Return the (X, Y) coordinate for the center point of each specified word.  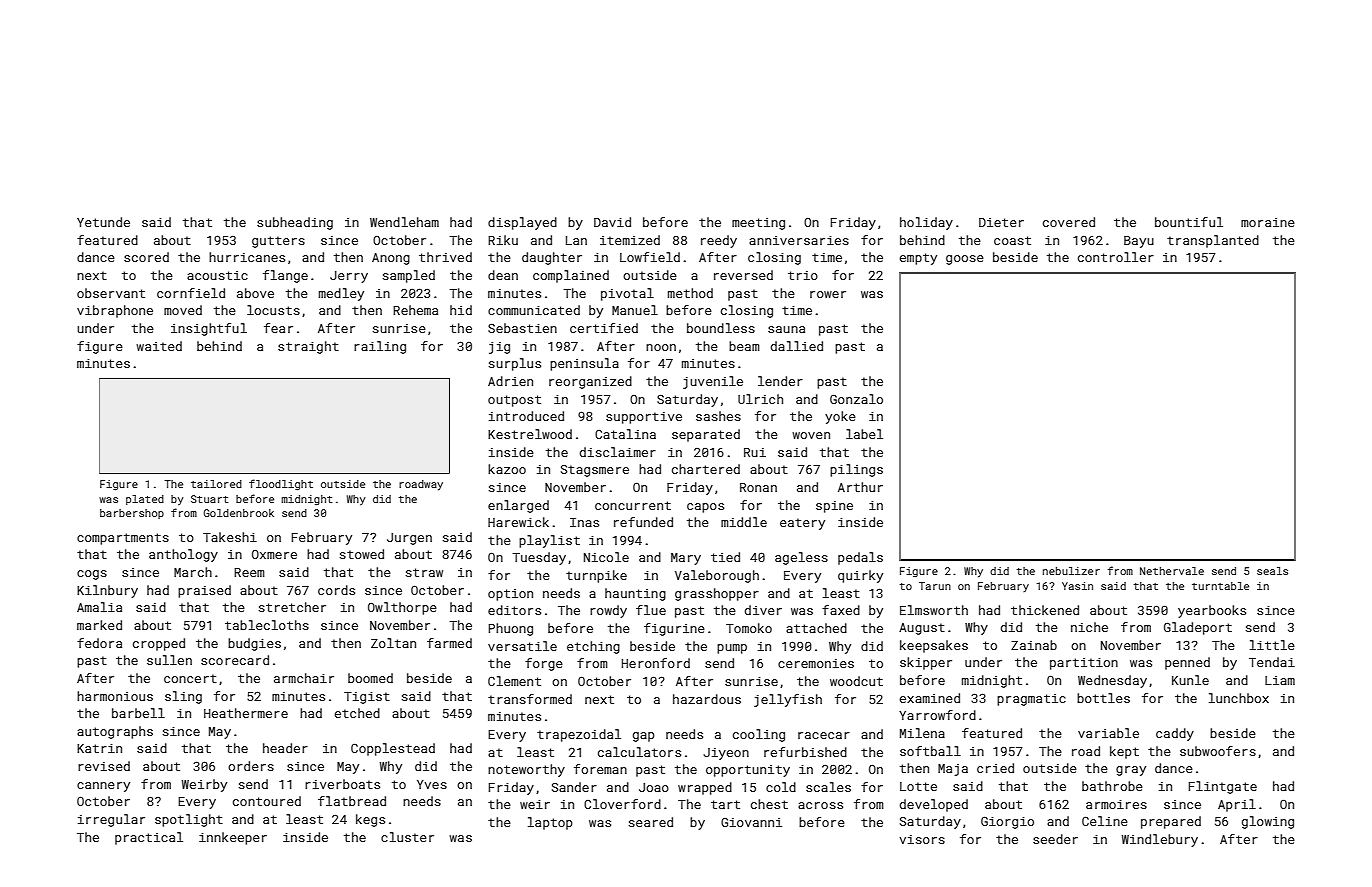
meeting (758, 224)
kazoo (507, 469)
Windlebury (1160, 840)
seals (1272, 571)
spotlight (189, 820)
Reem (249, 572)
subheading (295, 223)
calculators (639, 752)
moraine (1268, 222)
